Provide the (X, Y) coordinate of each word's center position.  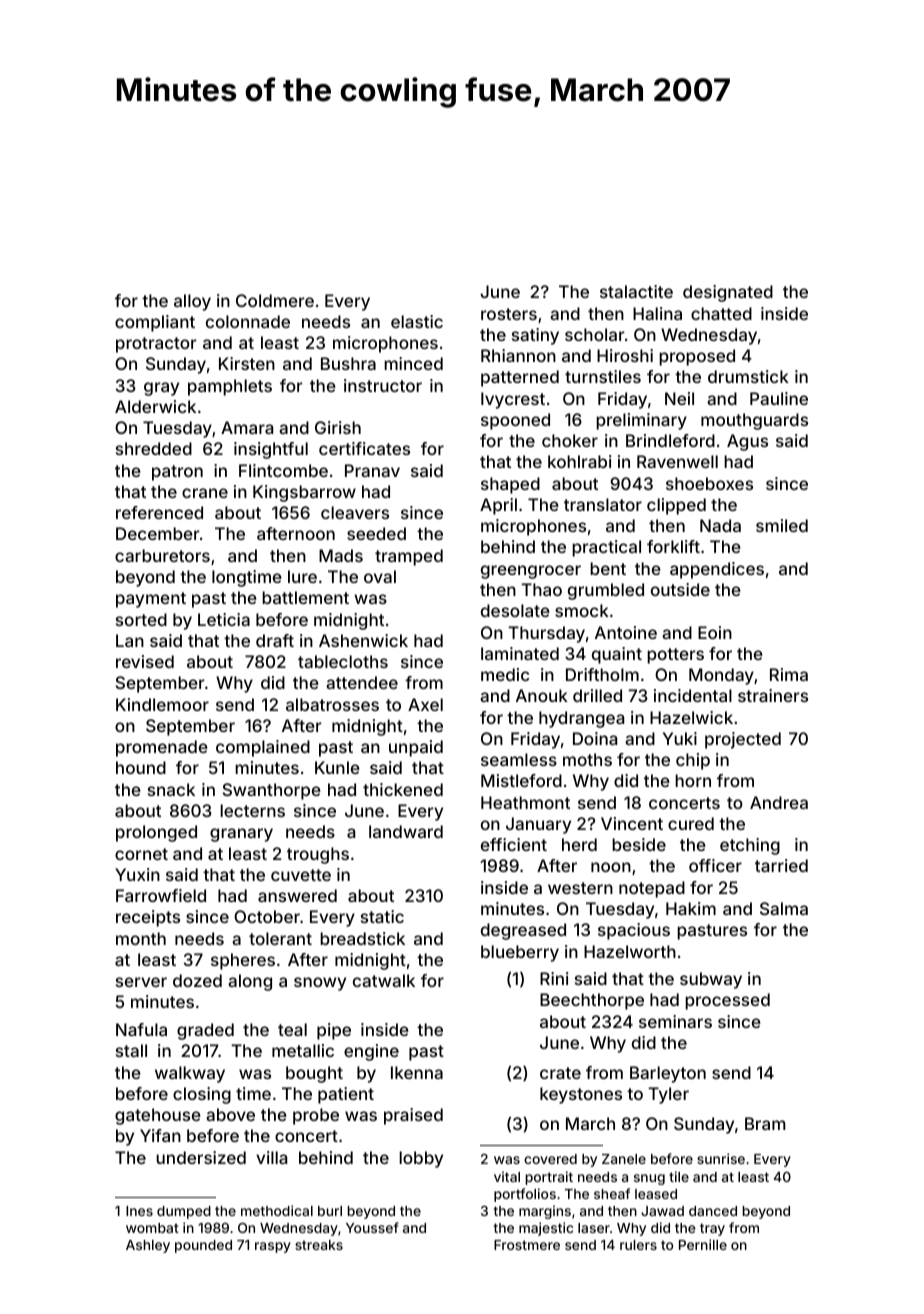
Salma (784, 908)
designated (728, 293)
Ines (139, 1211)
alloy (192, 302)
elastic (417, 321)
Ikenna (417, 1072)
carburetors (162, 555)
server (141, 982)
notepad (652, 889)
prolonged (156, 833)
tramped (409, 557)
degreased (523, 931)
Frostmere (527, 1245)
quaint (617, 655)
